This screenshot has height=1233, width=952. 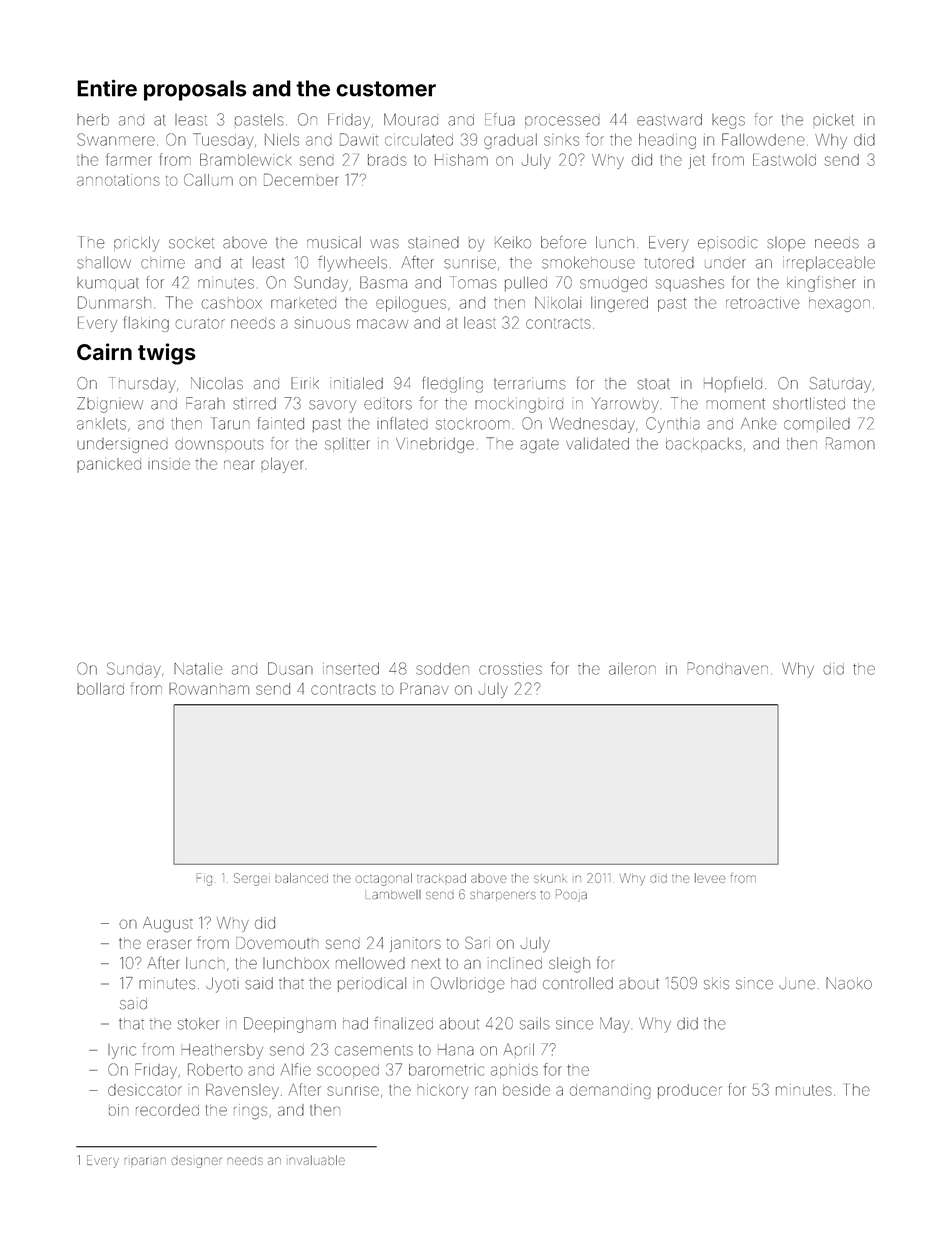 What do you see at coordinates (290, 668) in the screenshot?
I see `Dusan` at bounding box center [290, 668].
